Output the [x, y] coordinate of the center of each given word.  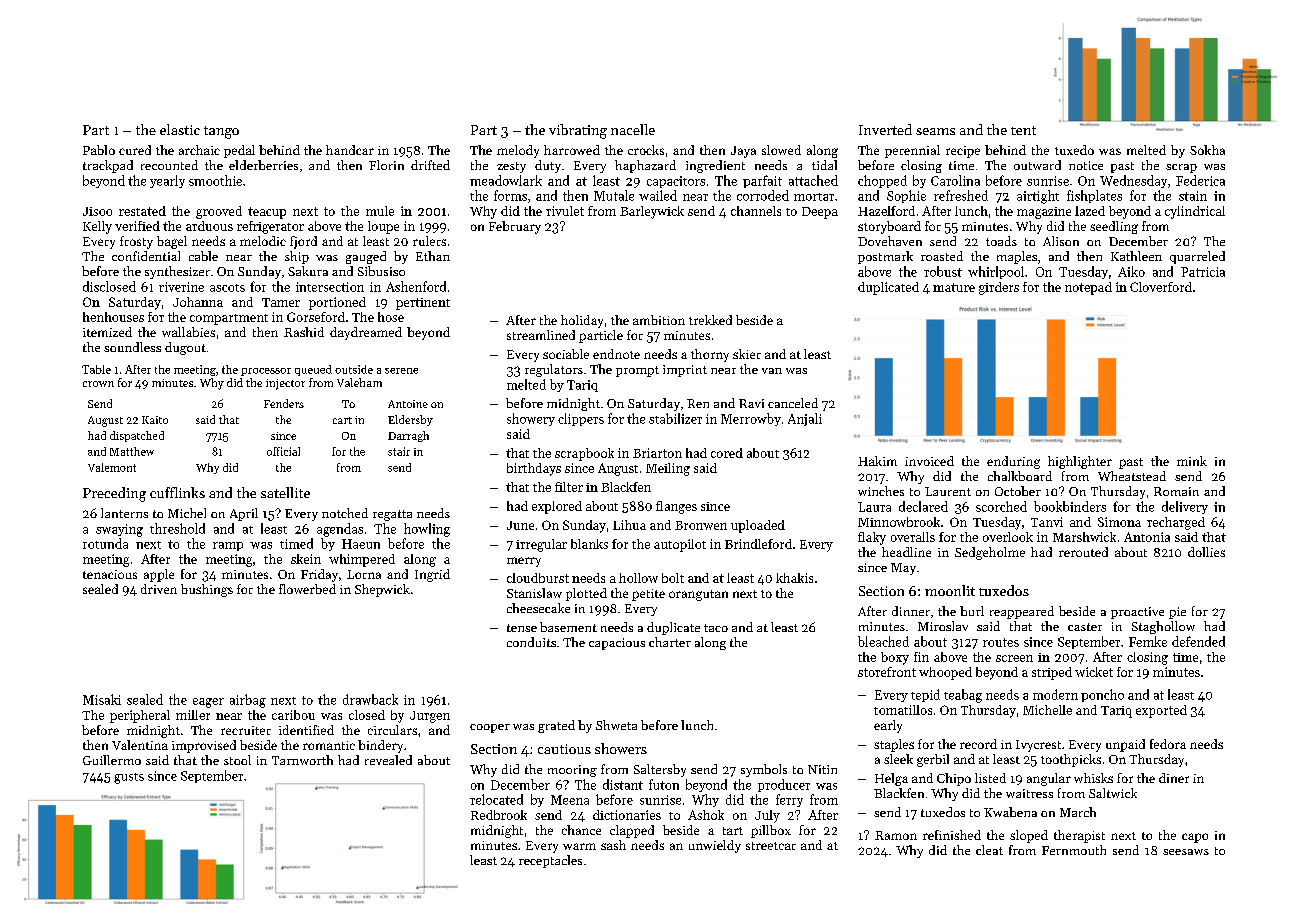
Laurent [948, 491]
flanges [676, 507]
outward [1037, 165]
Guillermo [112, 760]
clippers [581, 419]
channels [756, 211]
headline [906, 552]
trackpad [108, 166]
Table [96, 369]
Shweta [616, 725]
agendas [340, 530]
